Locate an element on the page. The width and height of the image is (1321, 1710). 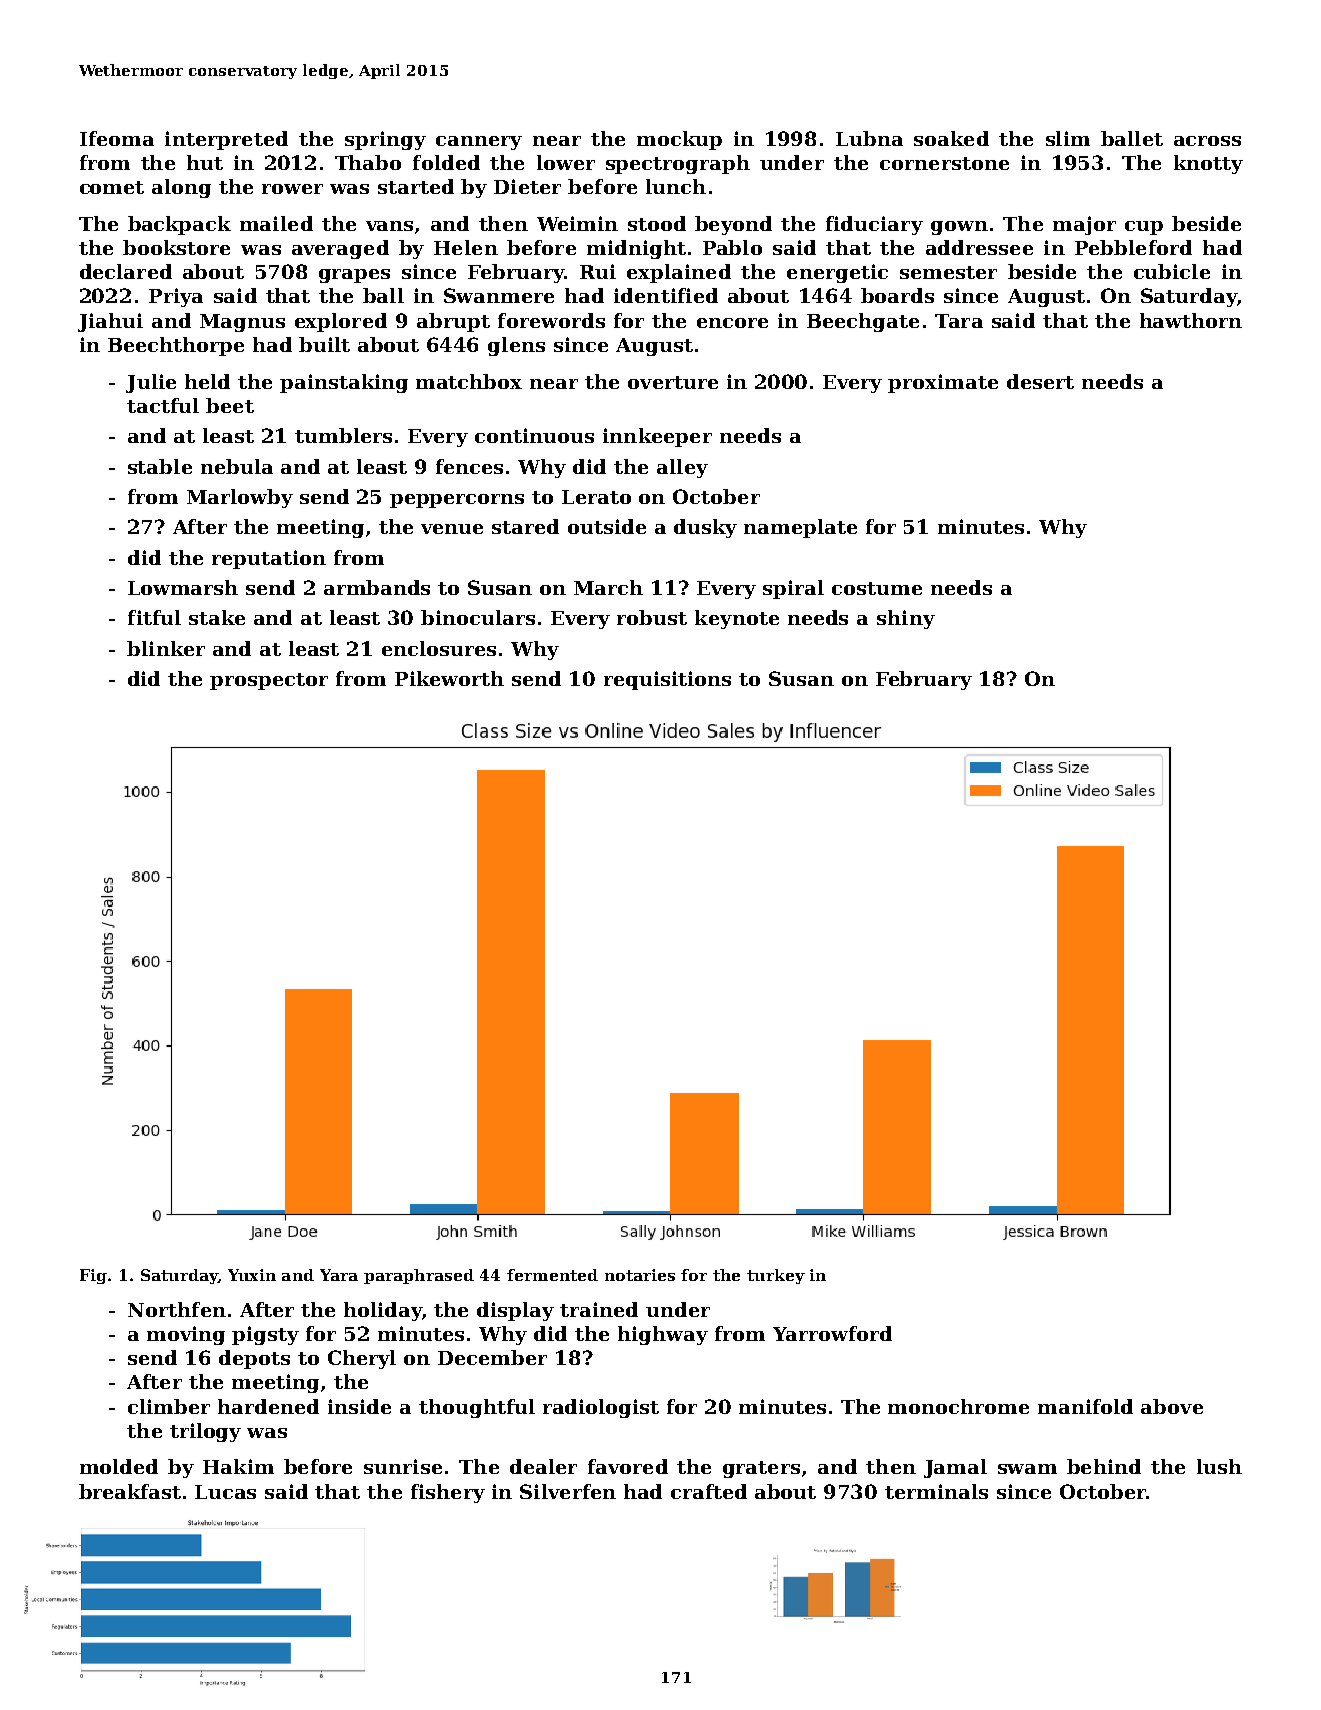
requisitions is located at coordinates (667, 680).
